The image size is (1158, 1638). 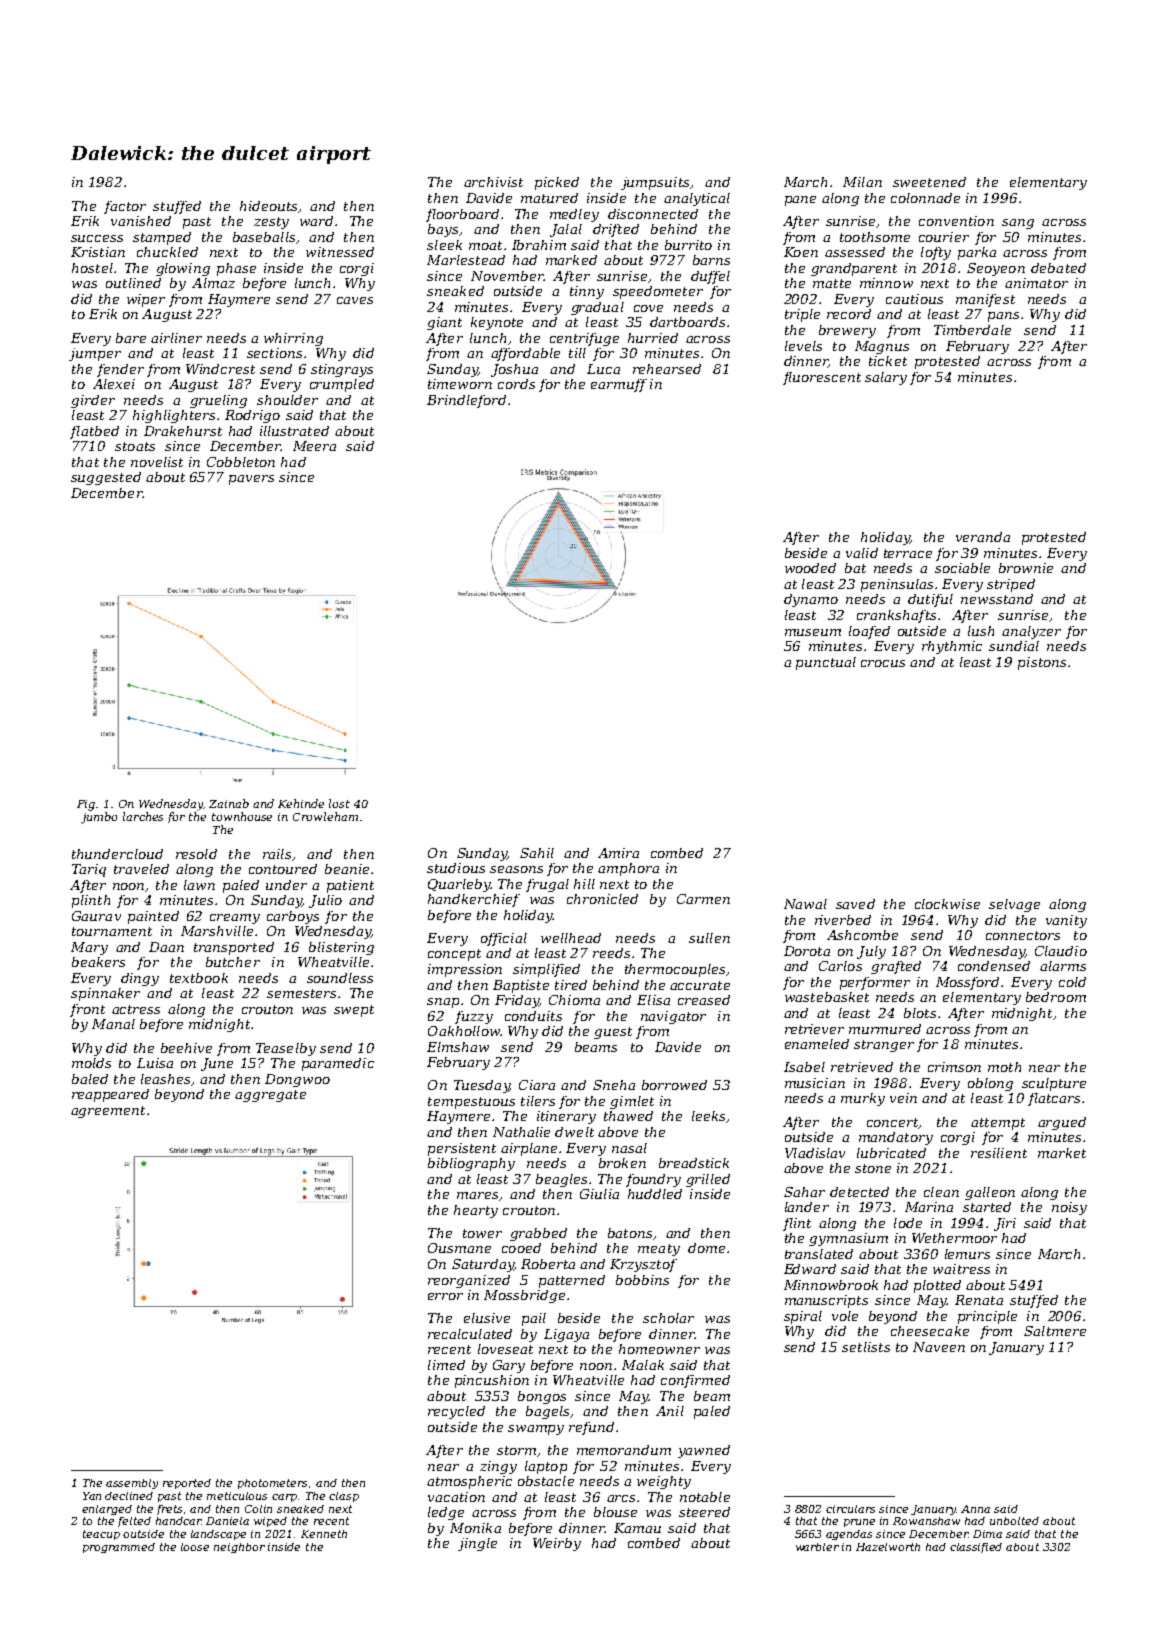 I want to click on suggested, so click(x=106, y=478).
